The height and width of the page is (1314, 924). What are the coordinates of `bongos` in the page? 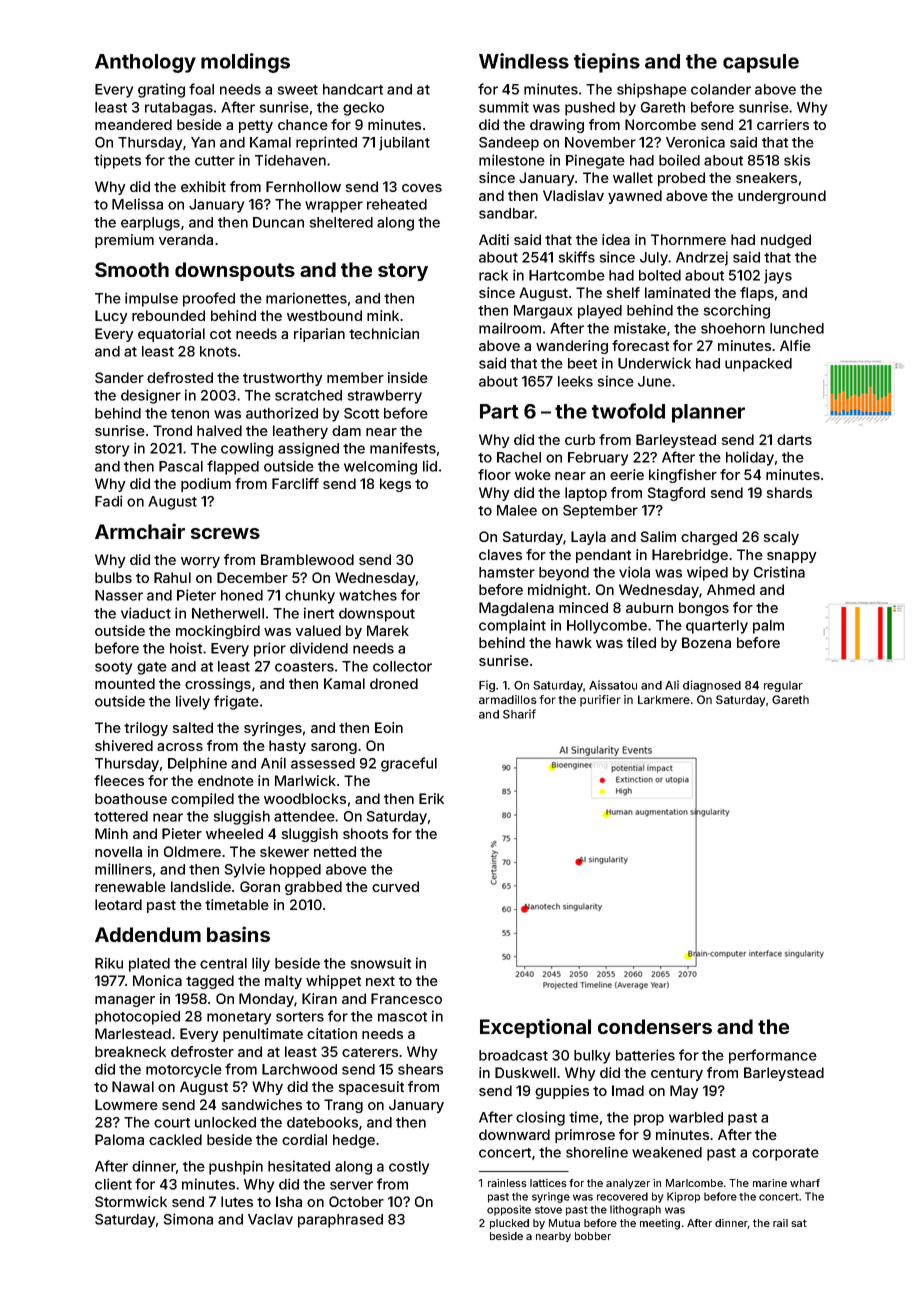 It's located at (704, 609).
